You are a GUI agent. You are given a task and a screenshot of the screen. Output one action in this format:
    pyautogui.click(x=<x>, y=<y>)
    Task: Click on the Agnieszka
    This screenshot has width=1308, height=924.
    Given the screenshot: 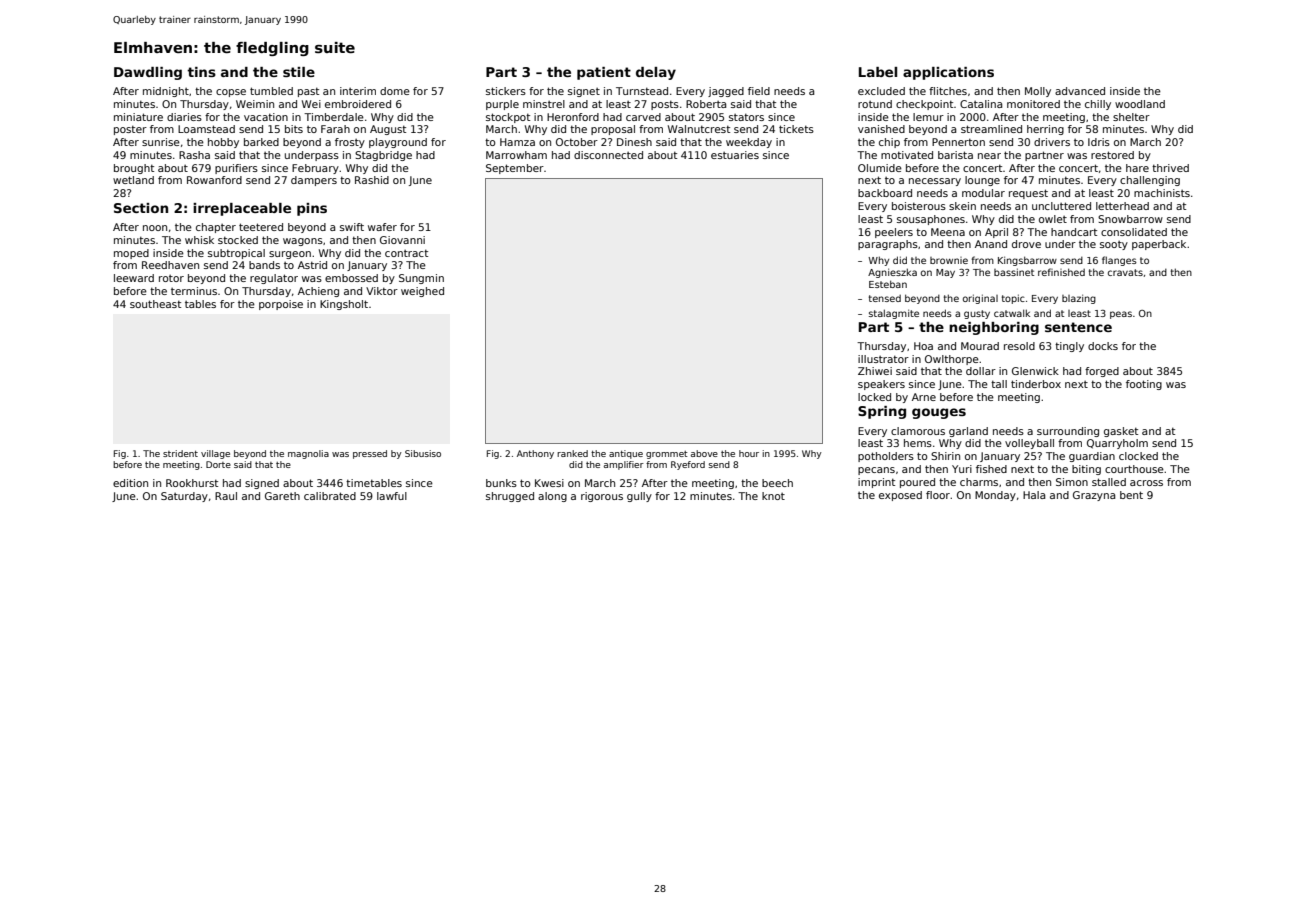 What is the action you would take?
    pyautogui.click(x=892, y=273)
